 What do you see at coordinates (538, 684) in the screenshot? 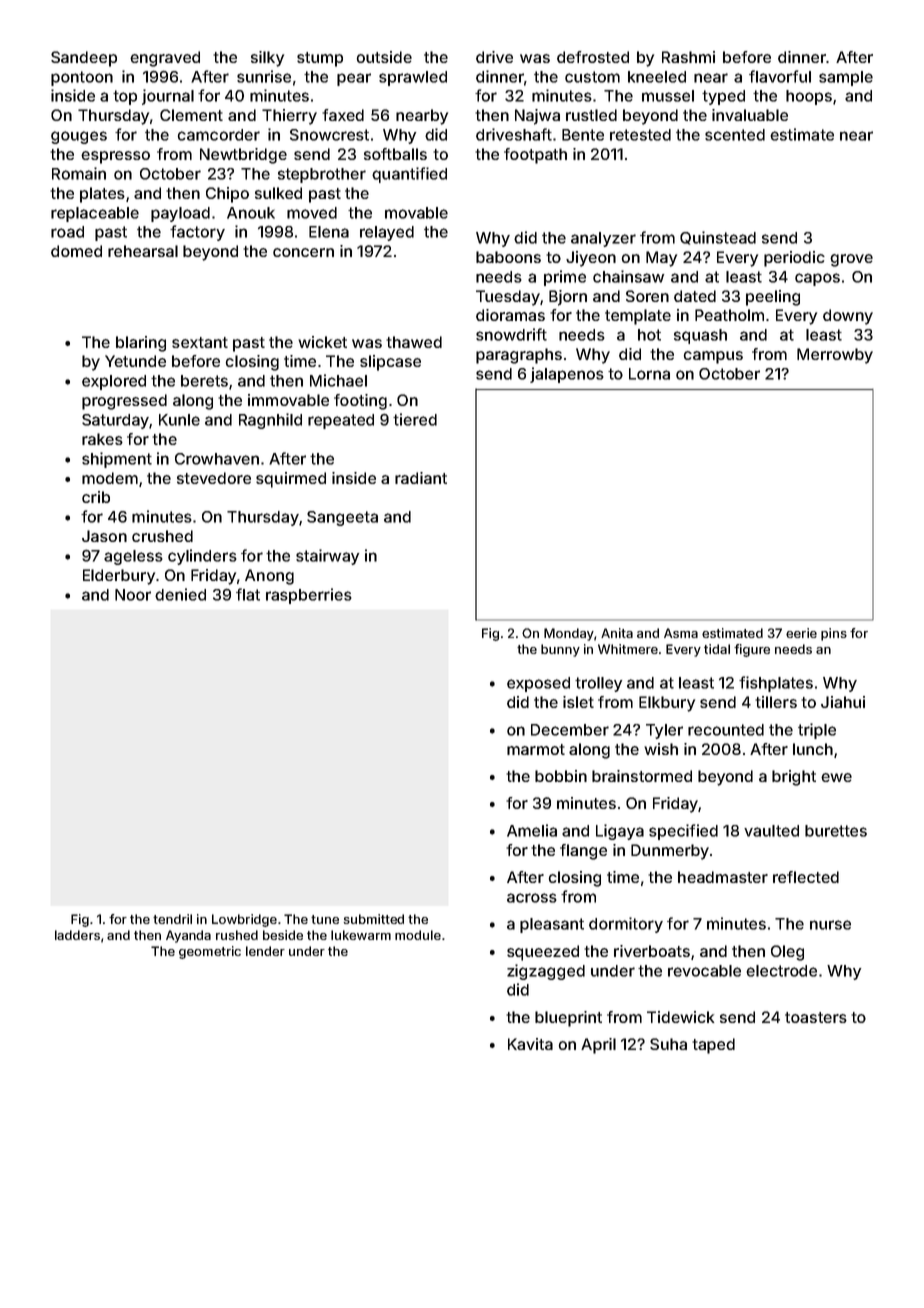
I see `exposed` at bounding box center [538, 684].
